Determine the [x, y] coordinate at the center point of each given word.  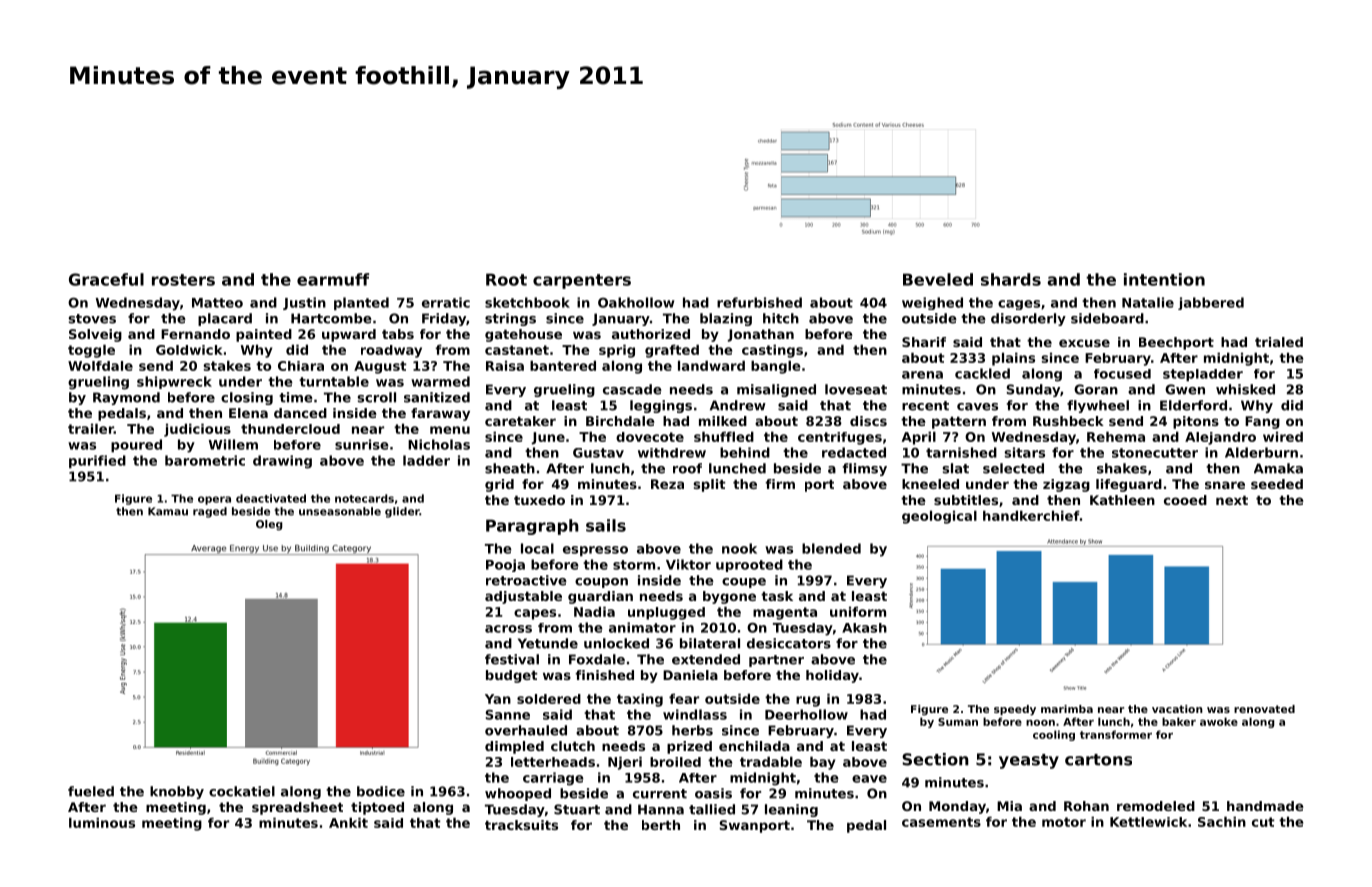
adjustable [523, 597]
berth [661, 825]
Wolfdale [100, 366]
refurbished [759, 302]
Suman [958, 722]
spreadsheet [297, 808]
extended [706, 659]
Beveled [938, 279]
